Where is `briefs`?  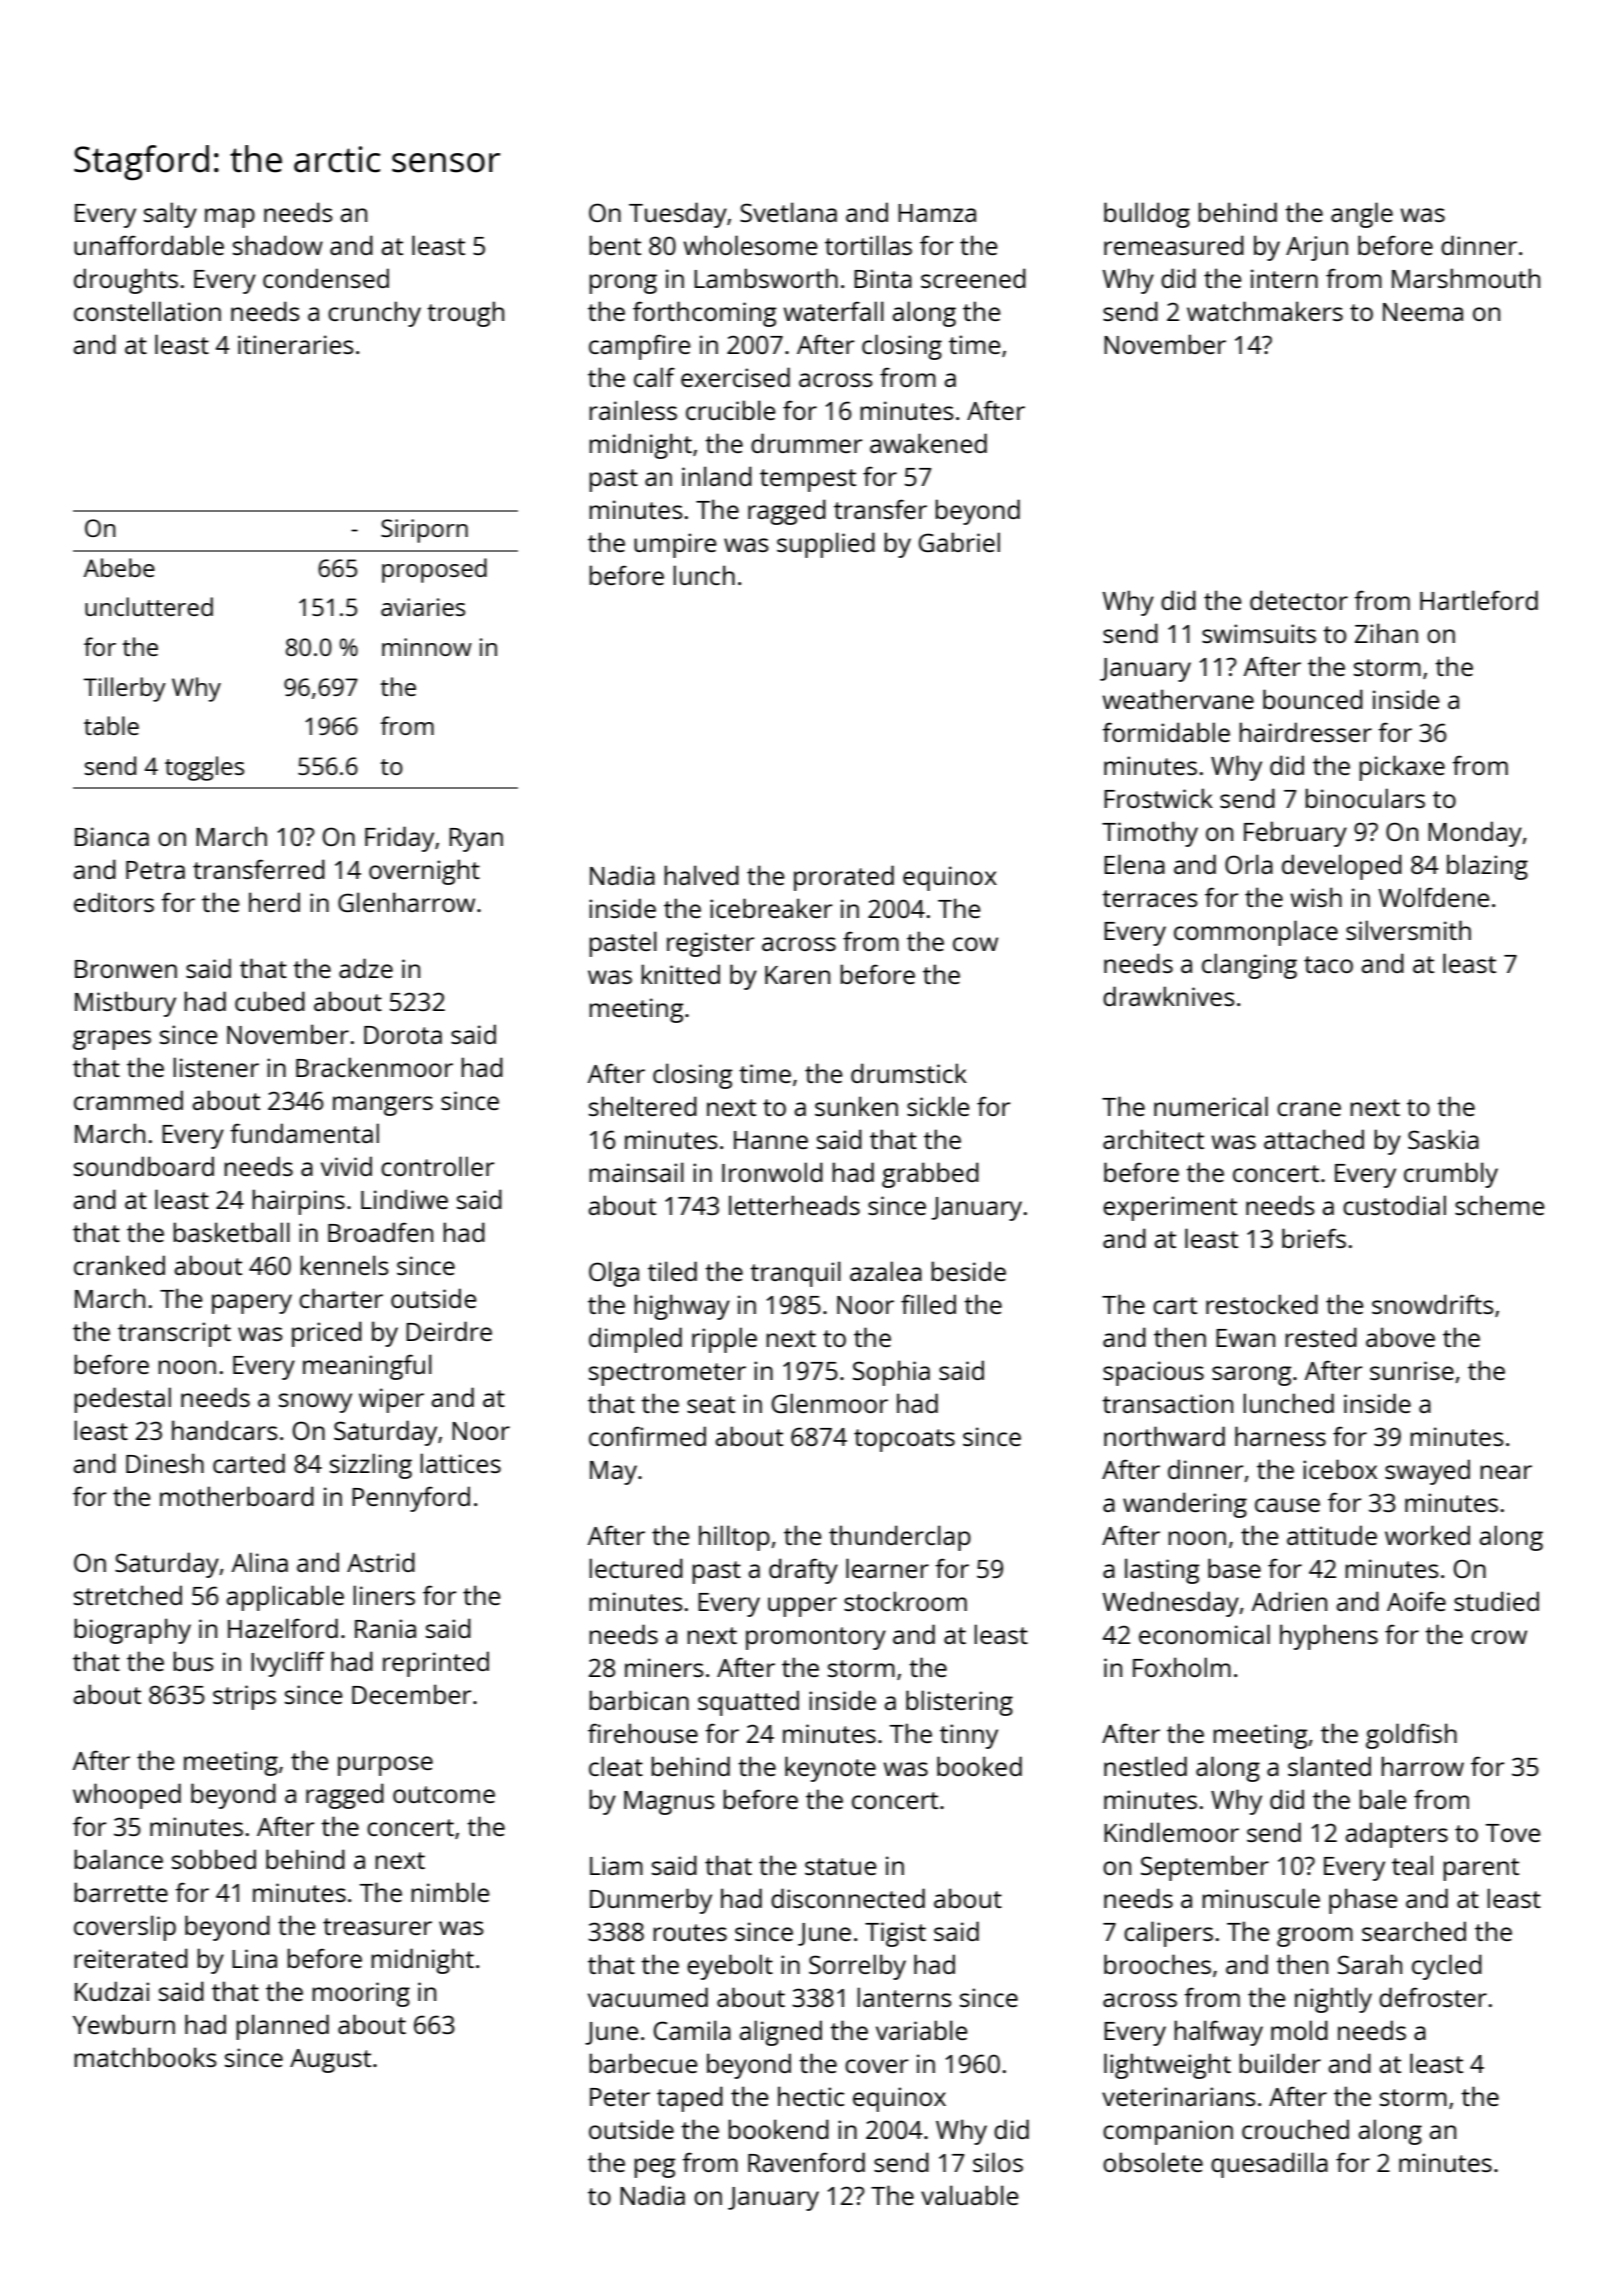 briefs is located at coordinates (1314, 1238).
